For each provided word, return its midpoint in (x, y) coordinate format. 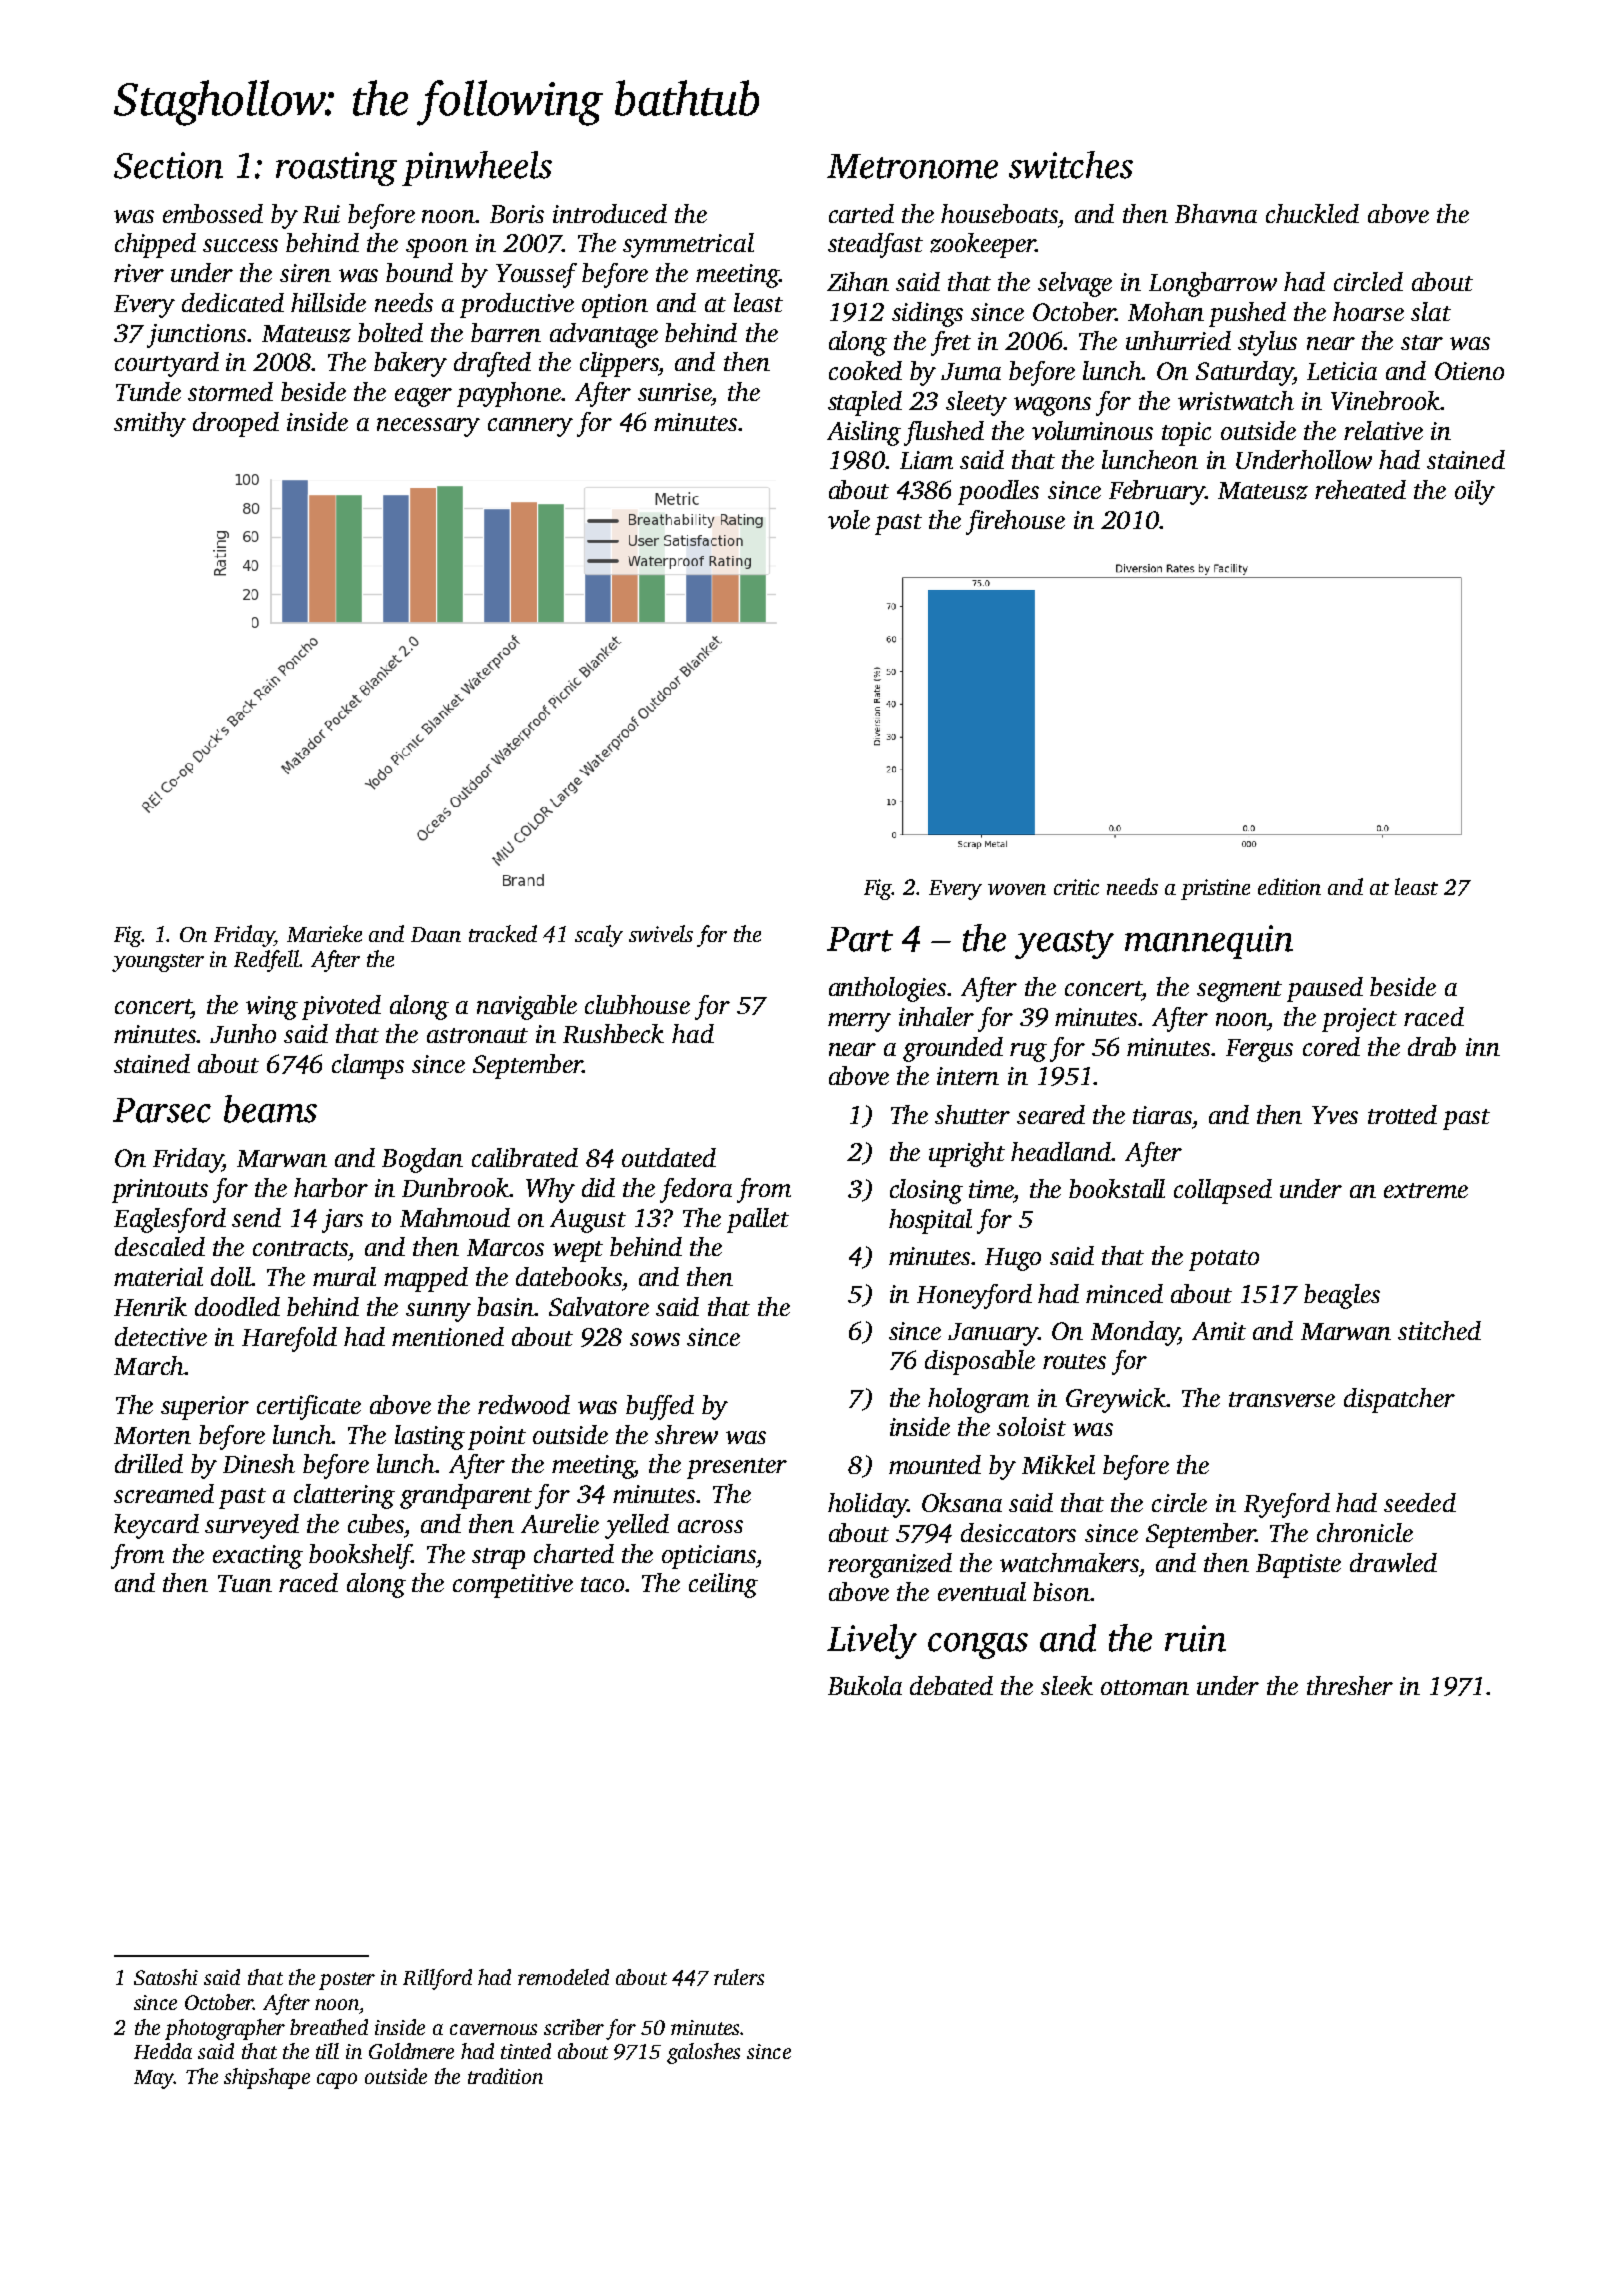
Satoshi (166, 1977)
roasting (336, 169)
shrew (686, 1434)
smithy (150, 424)
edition (1289, 886)
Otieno (1469, 371)
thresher (1350, 1685)
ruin (1195, 1638)
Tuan (245, 1583)
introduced (610, 213)
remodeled (563, 1977)
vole (849, 519)
